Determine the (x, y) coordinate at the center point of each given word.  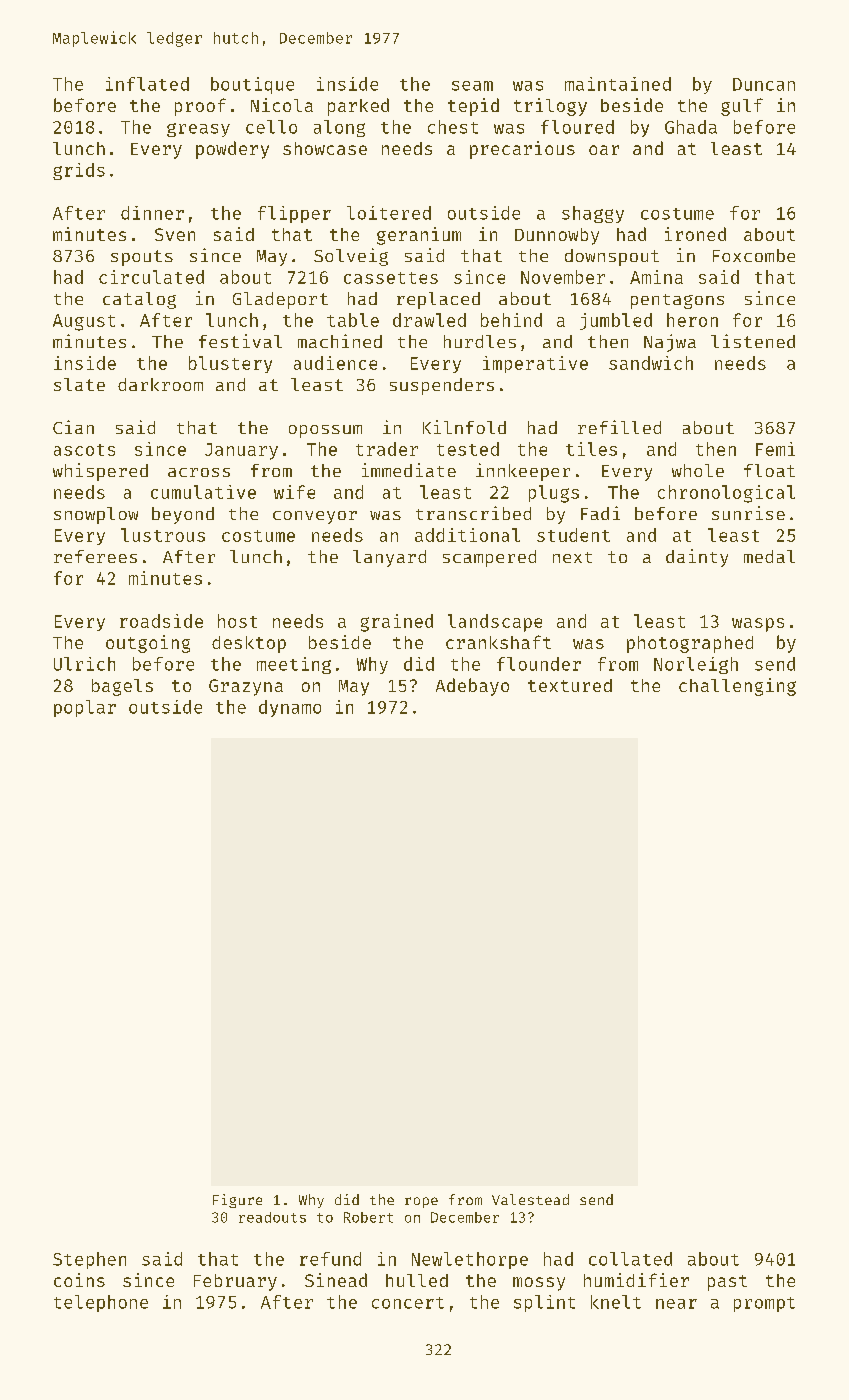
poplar (85, 708)
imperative (535, 364)
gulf (742, 107)
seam (472, 86)
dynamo (290, 708)
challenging (737, 687)
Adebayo (472, 687)
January (241, 451)
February (235, 1282)
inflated (147, 84)
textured (570, 685)
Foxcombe (754, 255)
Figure (237, 1201)
